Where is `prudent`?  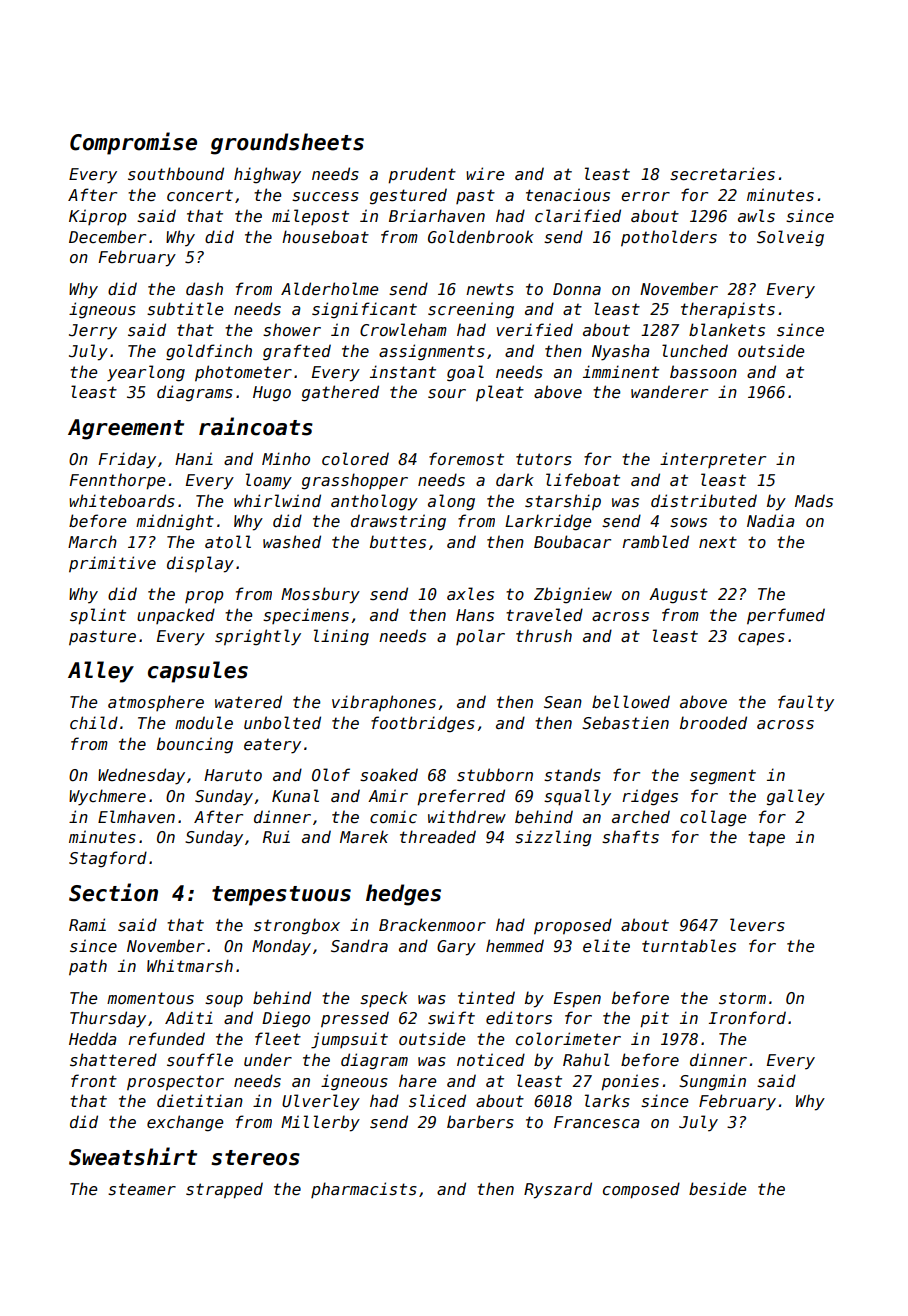 prudent is located at coordinates (422, 175).
